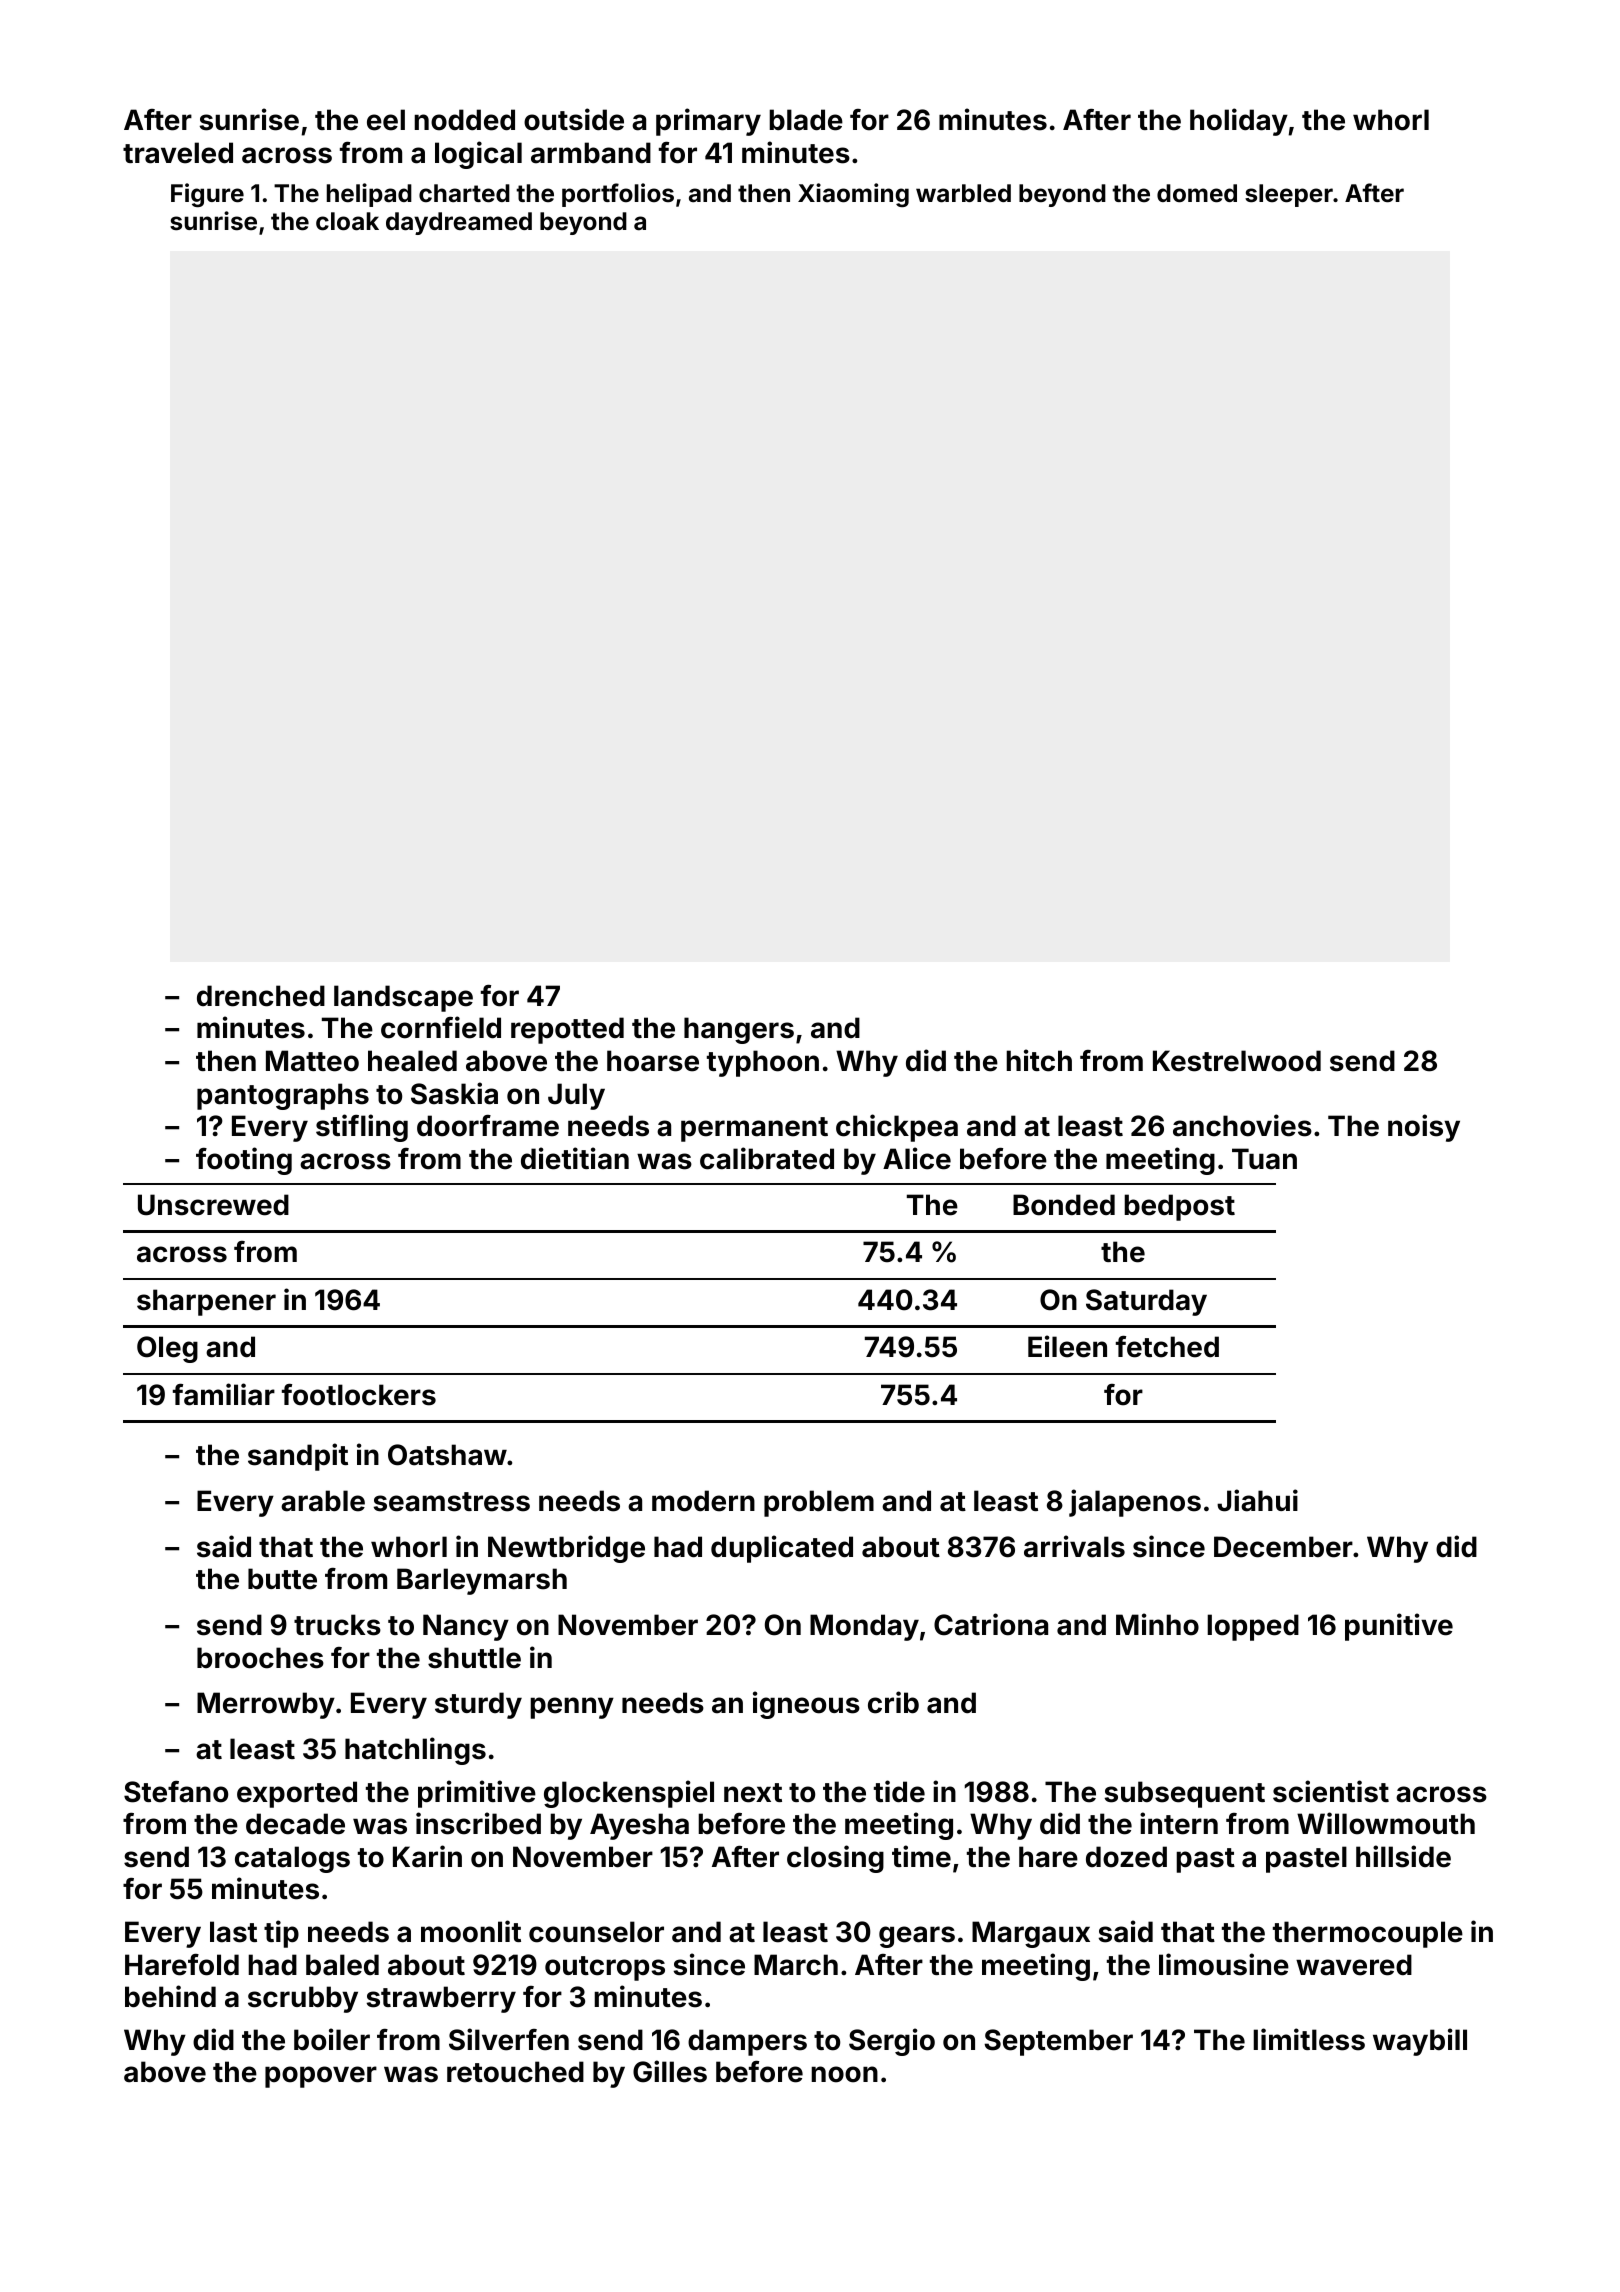 The width and height of the screenshot is (1620, 2292). What do you see at coordinates (1424, 1128) in the screenshot?
I see `noisy` at bounding box center [1424, 1128].
